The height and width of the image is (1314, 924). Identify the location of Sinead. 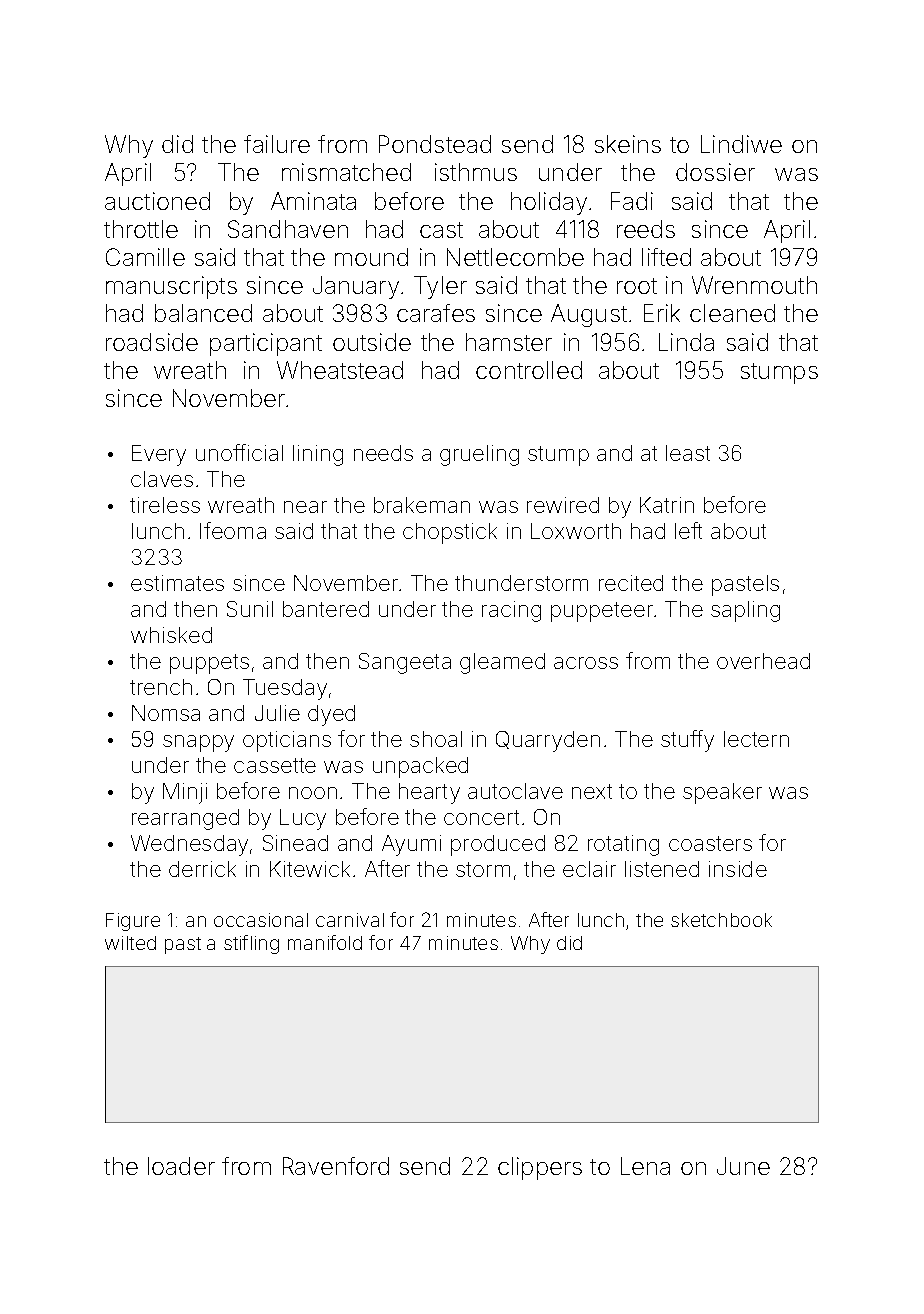
(295, 843).
